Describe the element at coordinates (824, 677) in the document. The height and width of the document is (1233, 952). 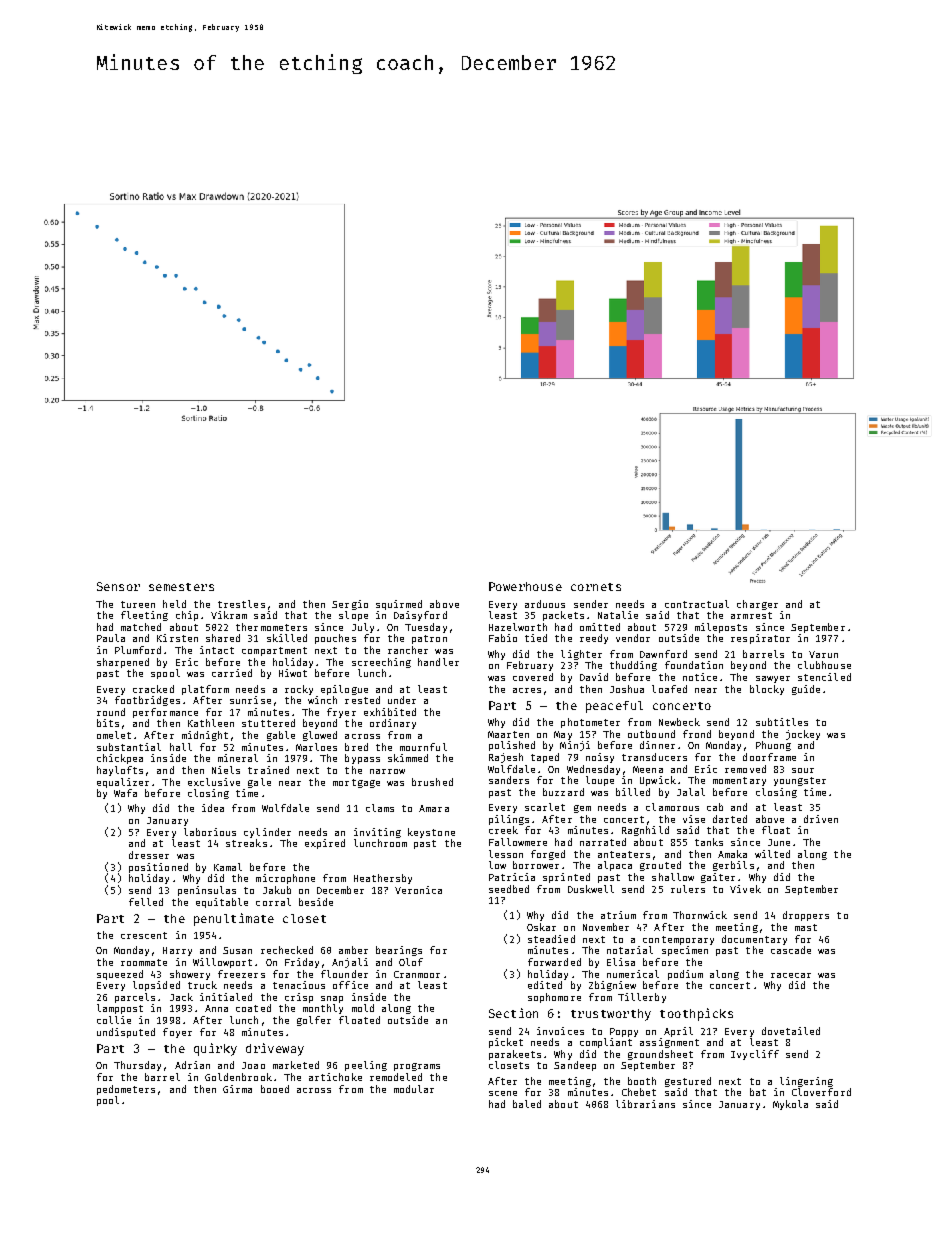
I see `stenciled` at that location.
